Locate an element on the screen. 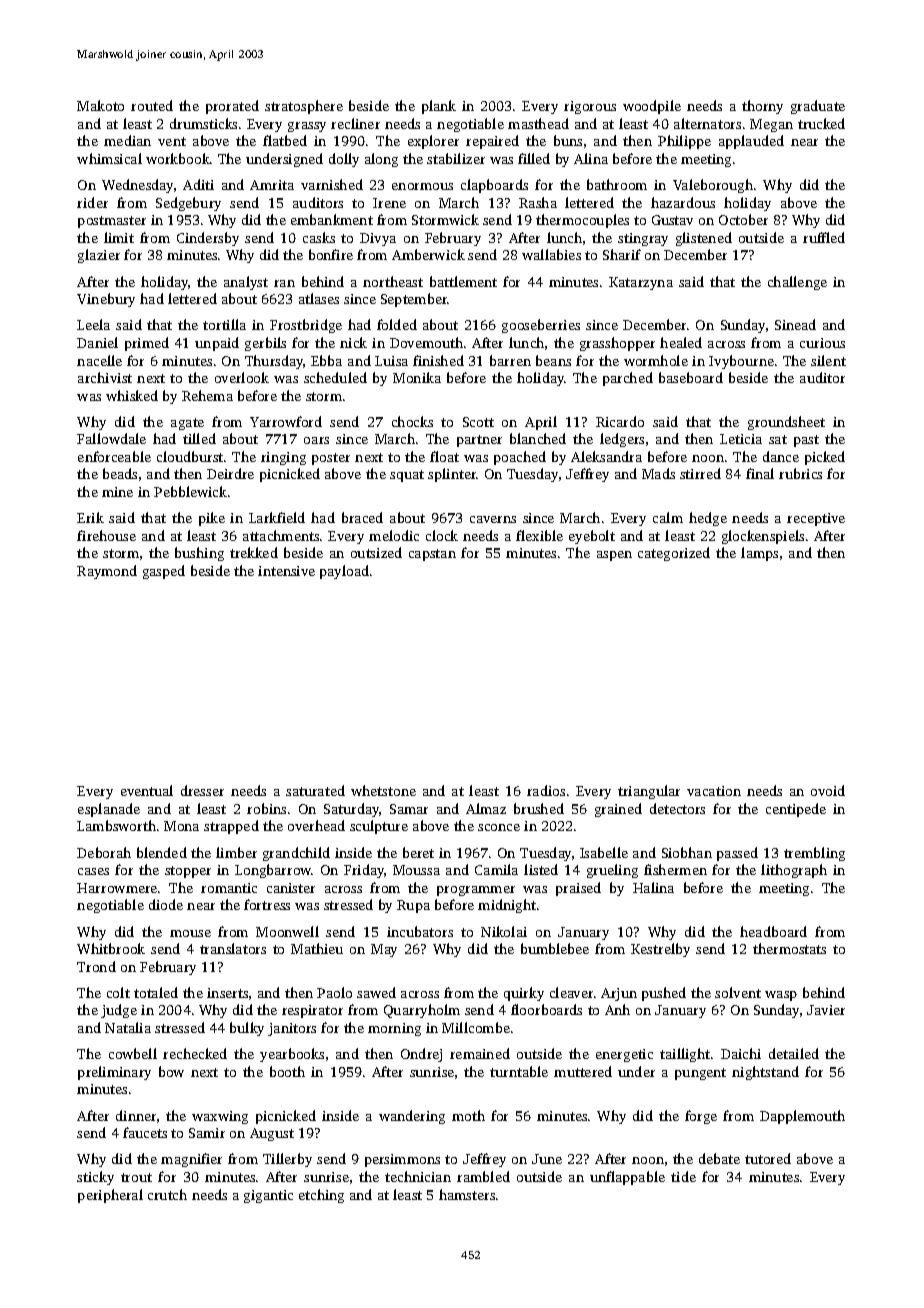 This screenshot has width=924, height=1308. programmer is located at coordinates (476, 891).
